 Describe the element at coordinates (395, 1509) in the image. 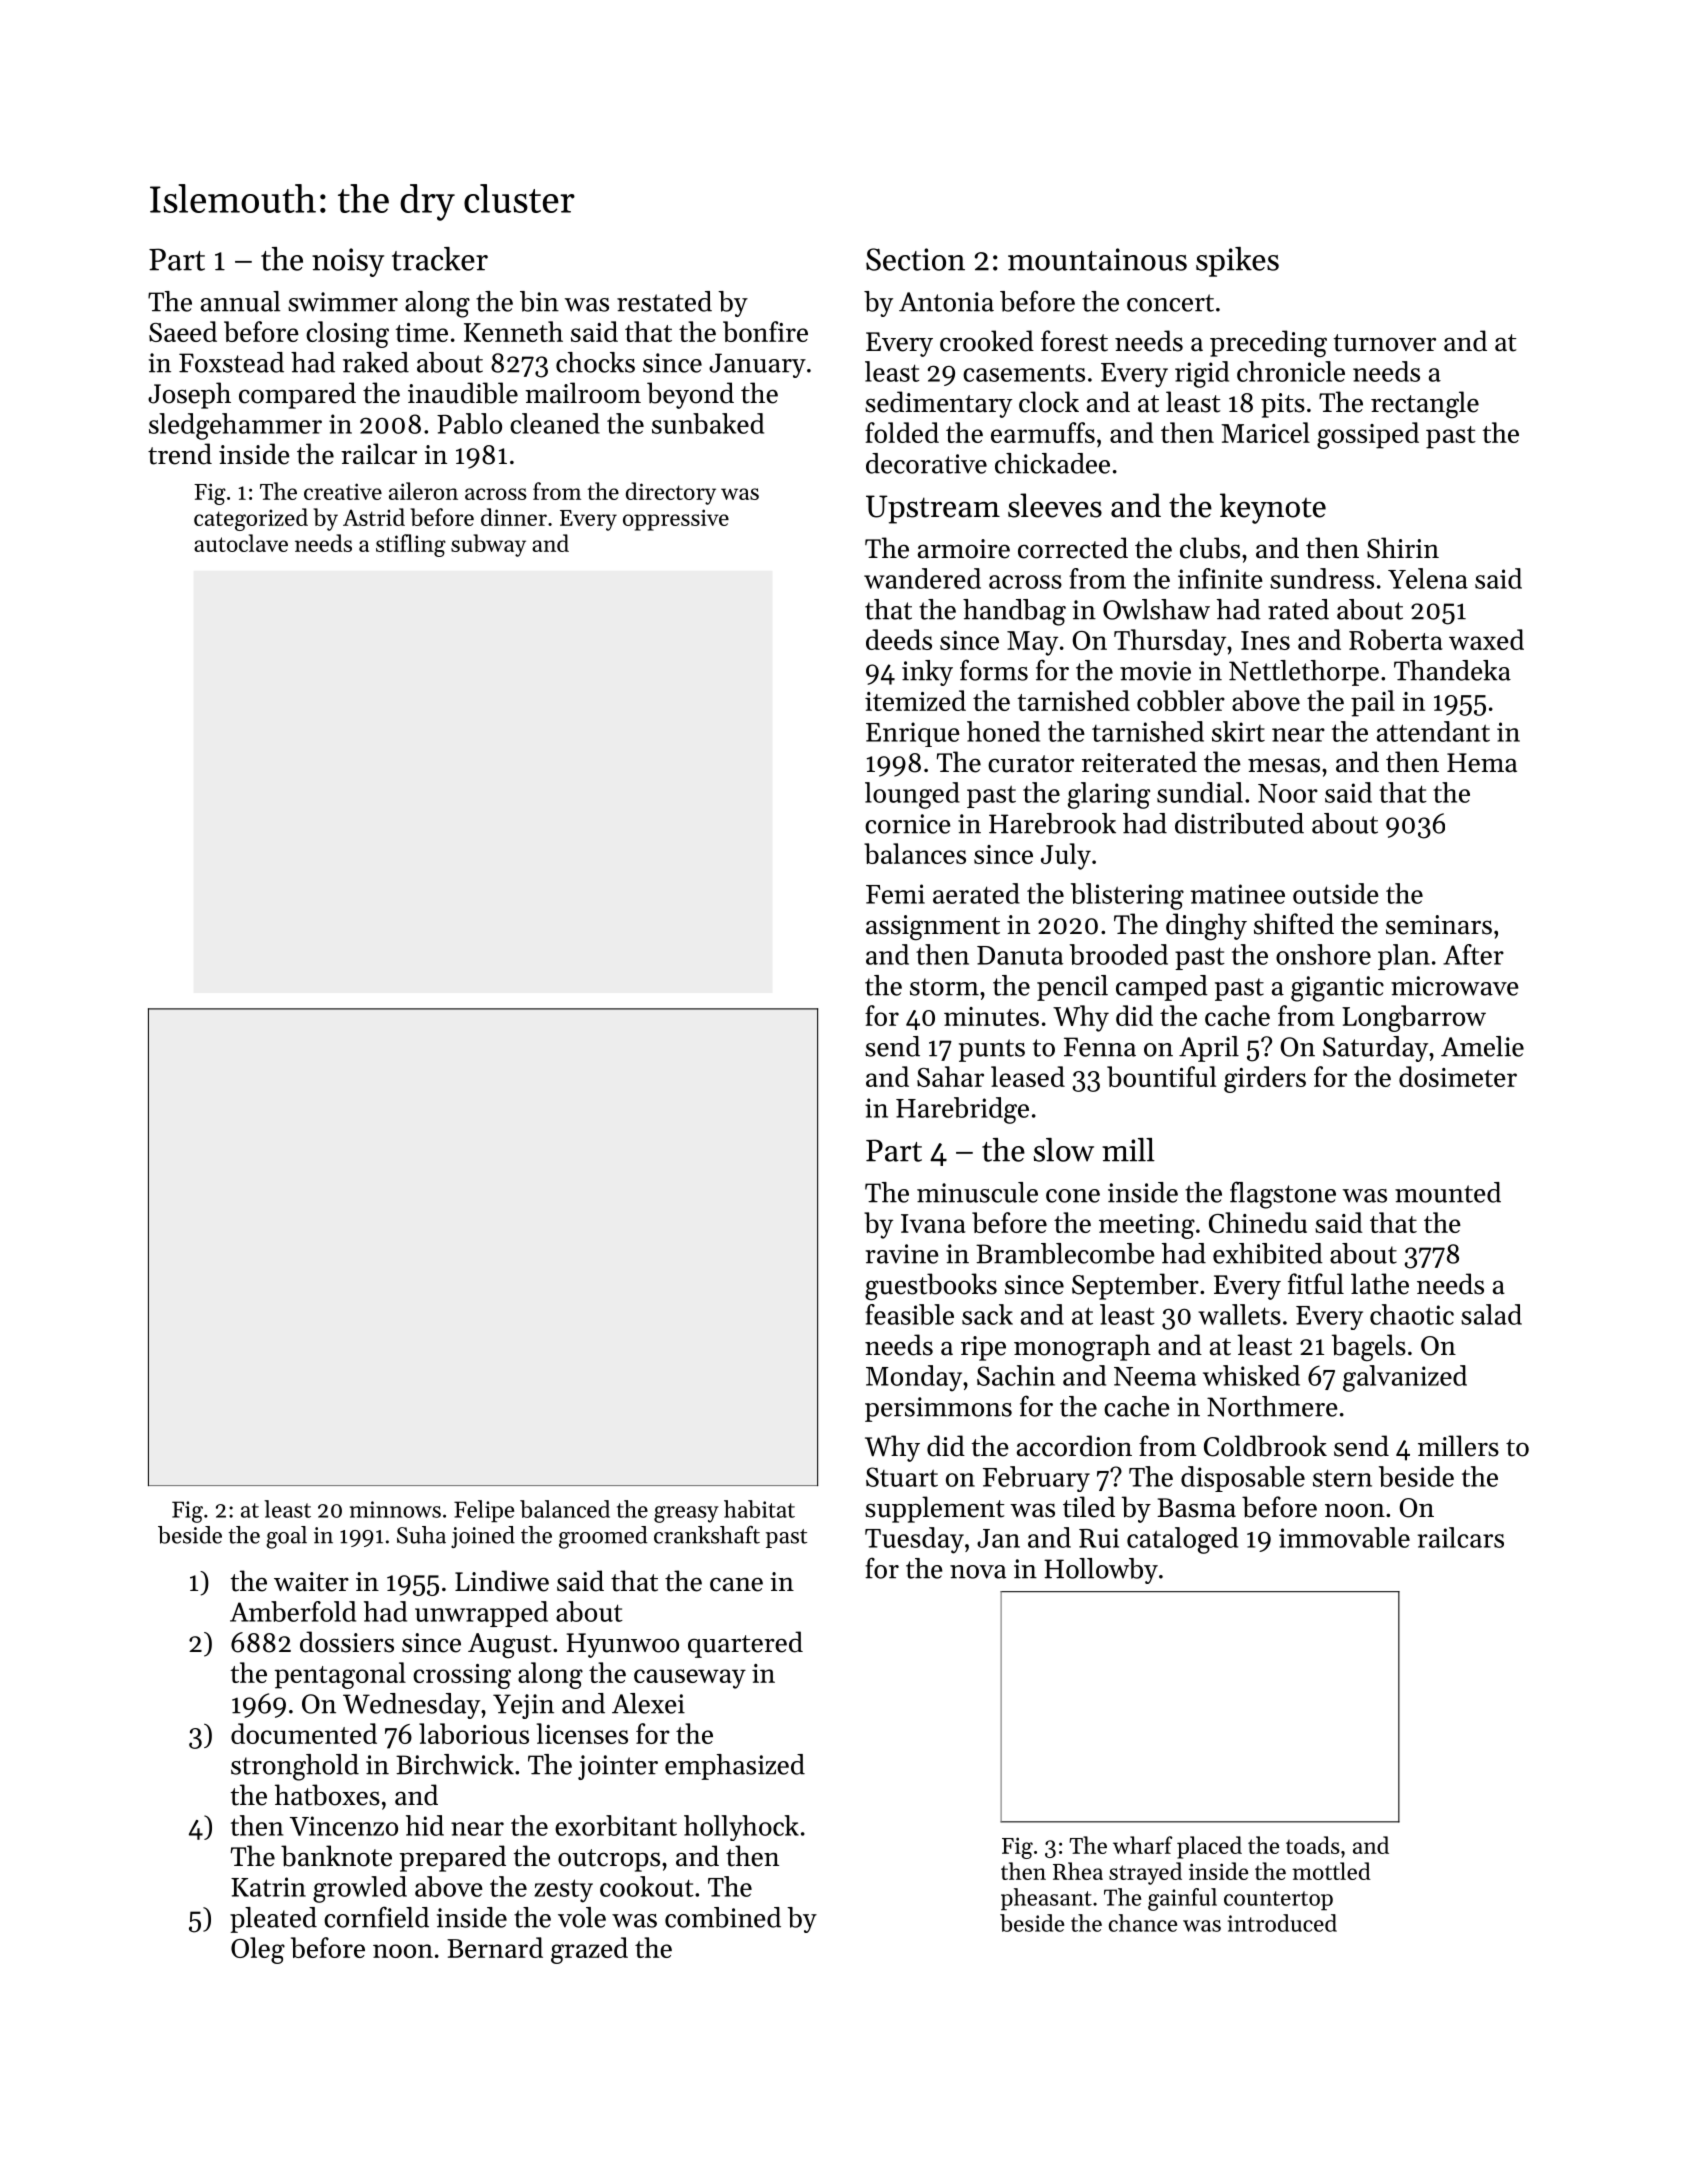

I see `minnows` at that location.
